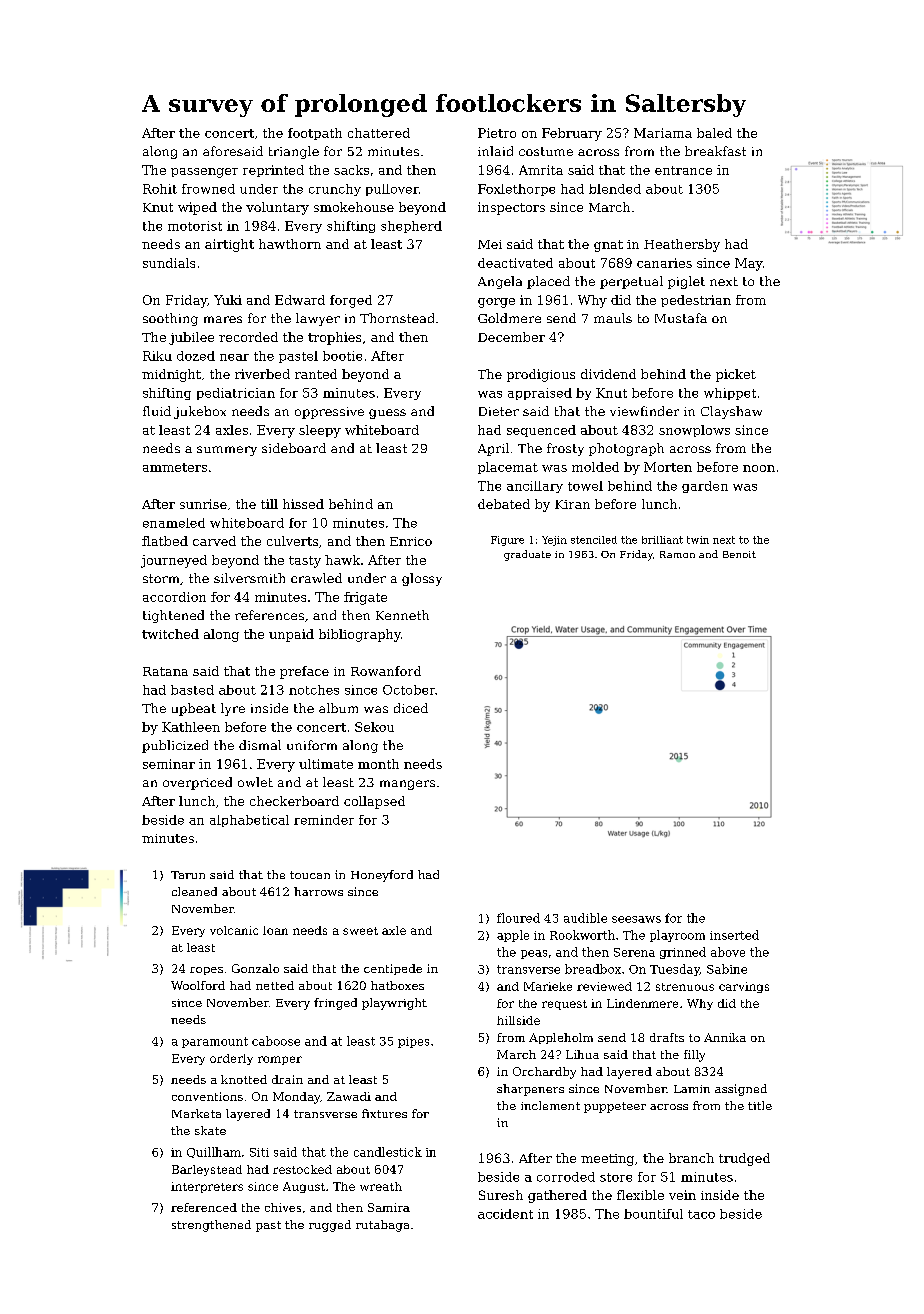  What do you see at coordinates (544, 1073) in the page?
I see `Orchardby` at bounding box center [544, 1073].
